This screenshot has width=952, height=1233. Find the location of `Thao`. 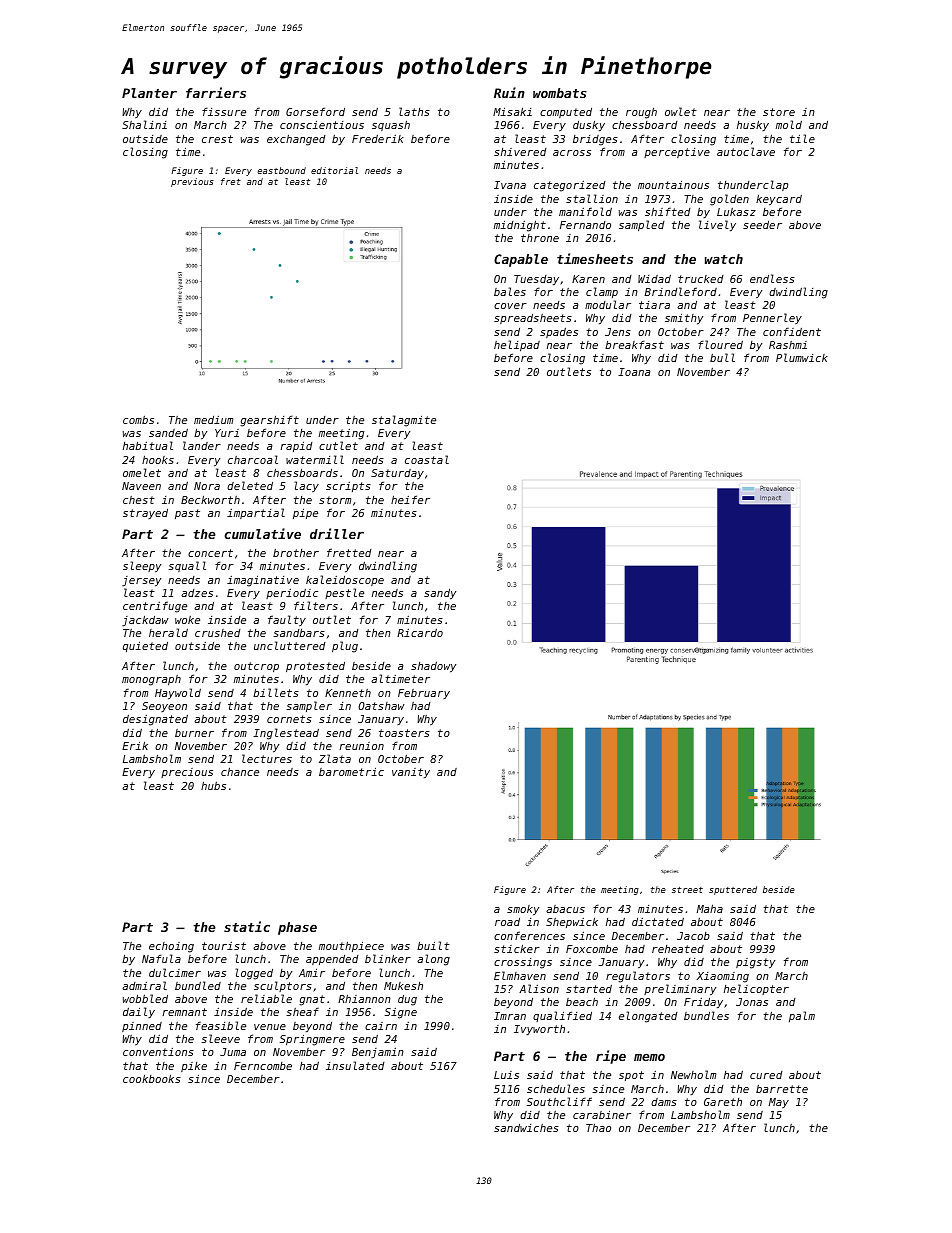

Thao is located at coordinates (598, 1127).
